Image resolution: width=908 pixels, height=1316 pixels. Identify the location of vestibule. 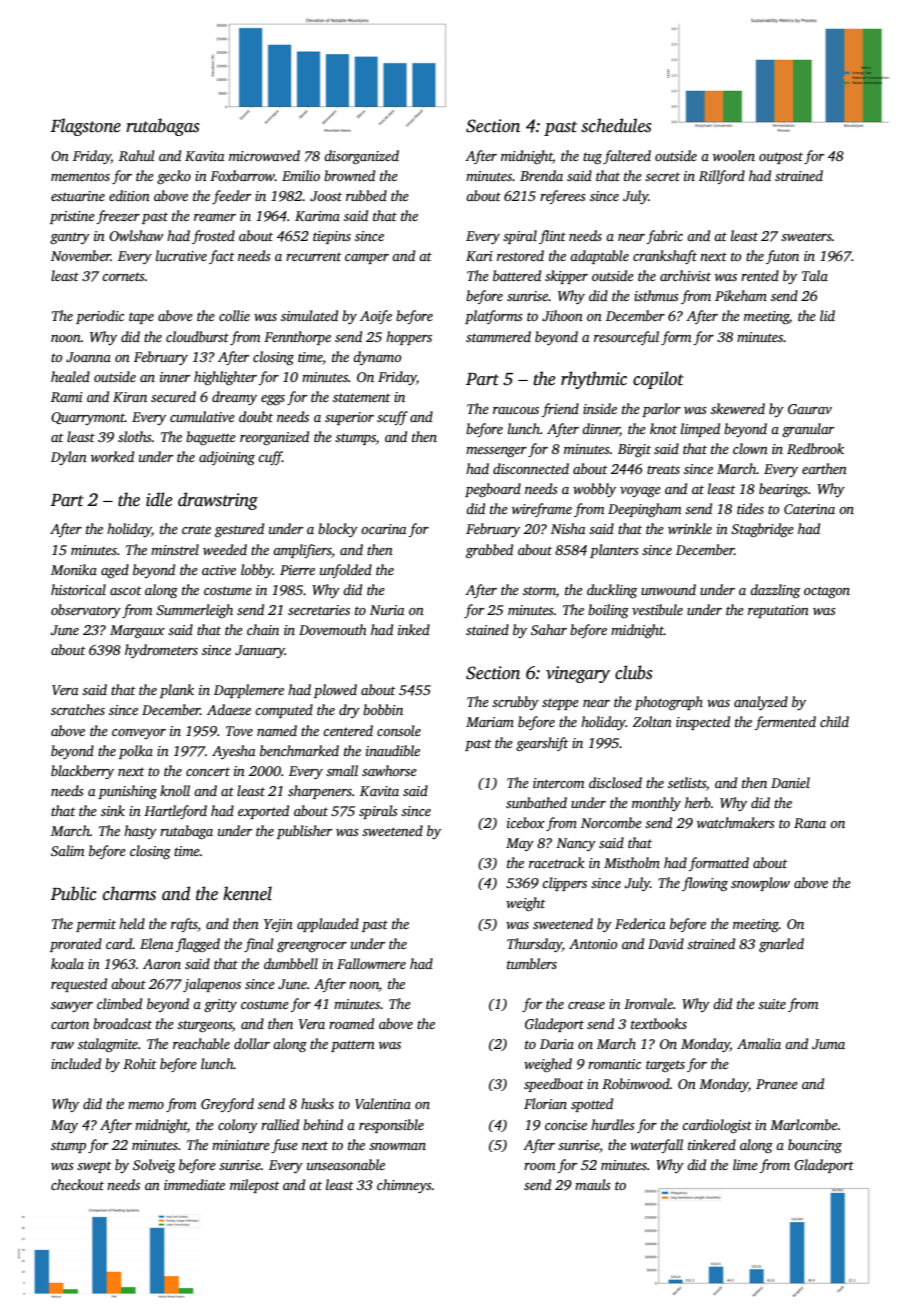
(657, 609).
